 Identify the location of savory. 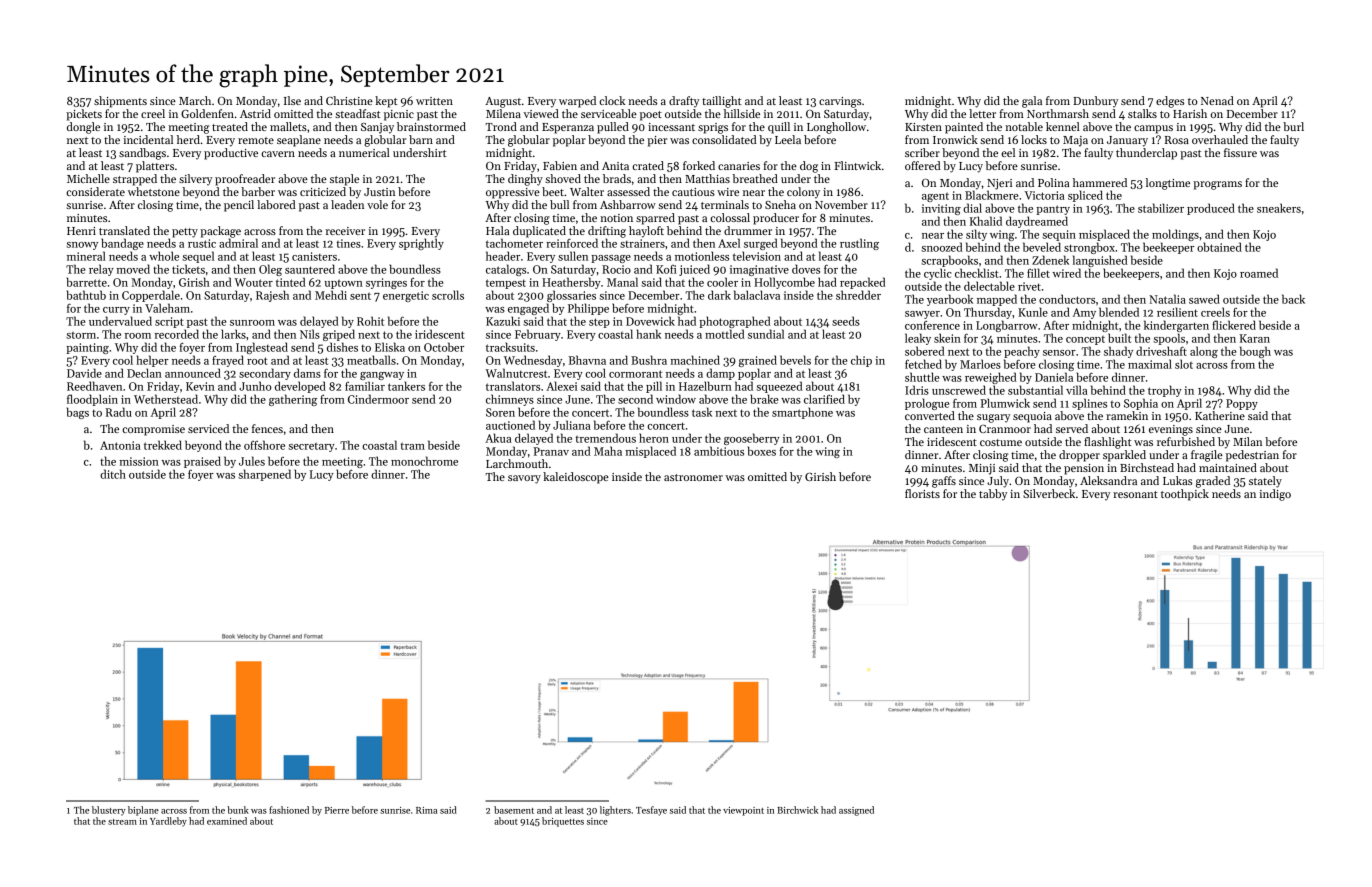
(524, 479).
